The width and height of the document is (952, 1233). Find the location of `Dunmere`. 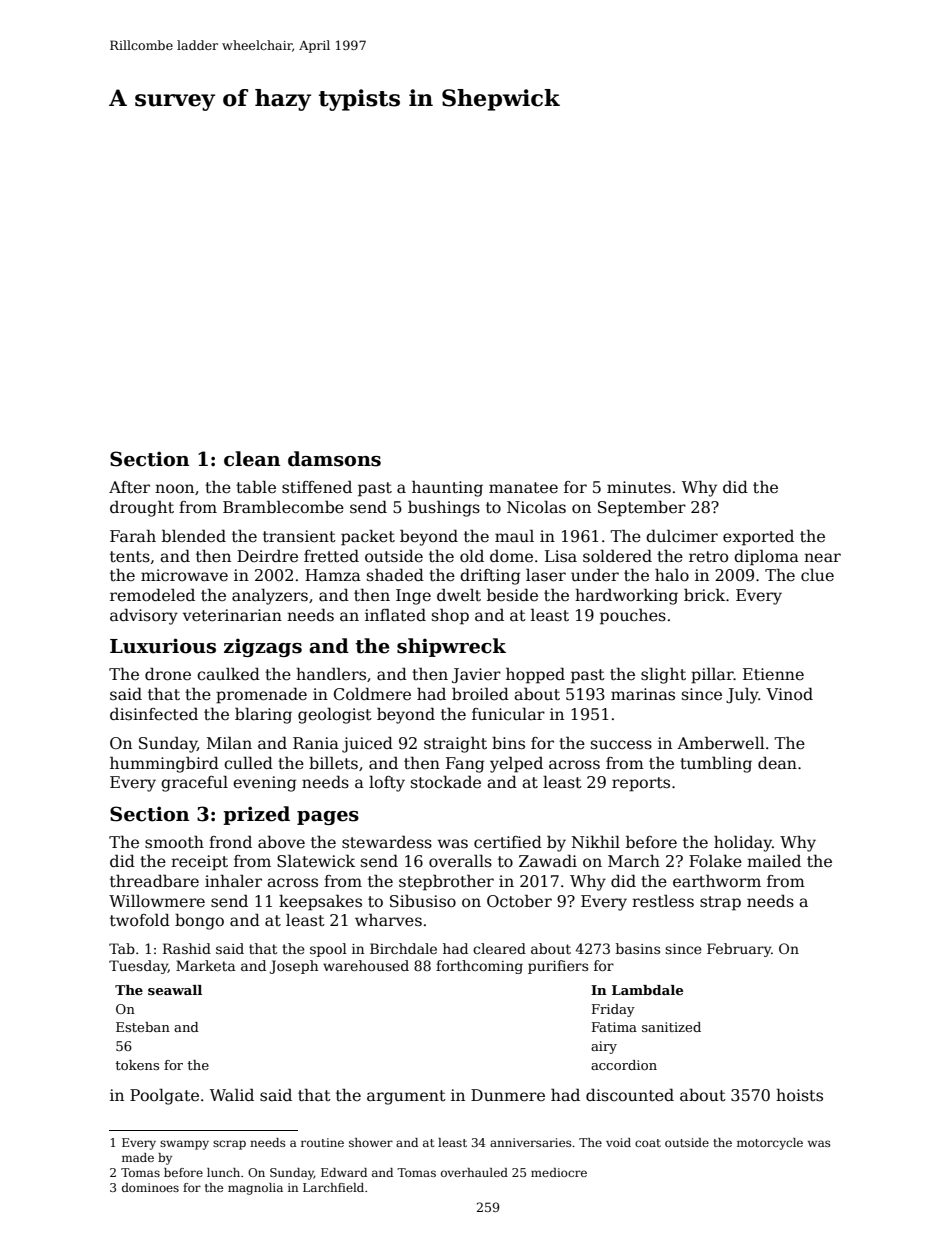

Dunmere is located at coordinates (508, 1095).
